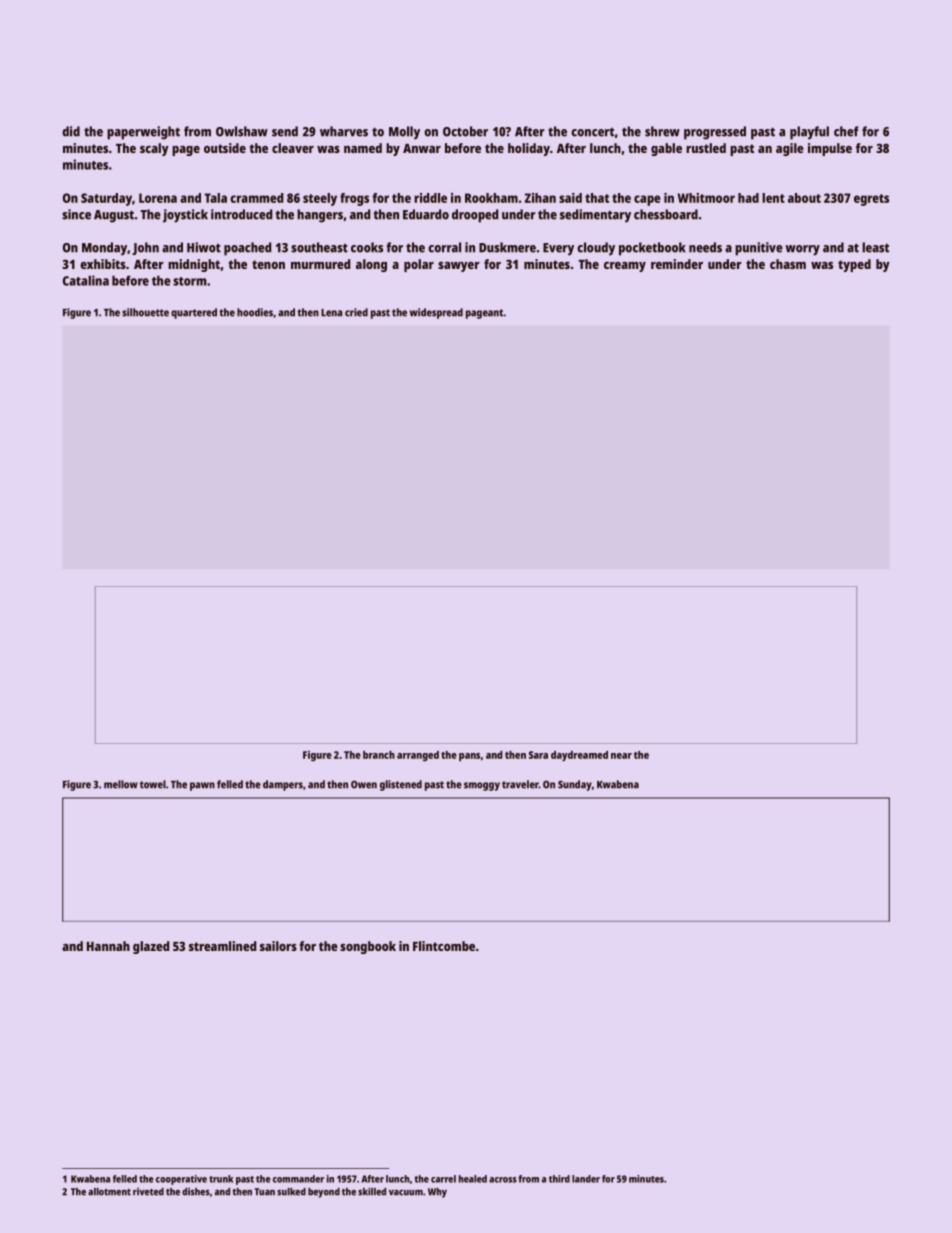 This screenshot has height=1233, width=952. I want to click on Hannah, so click(108, 946).
